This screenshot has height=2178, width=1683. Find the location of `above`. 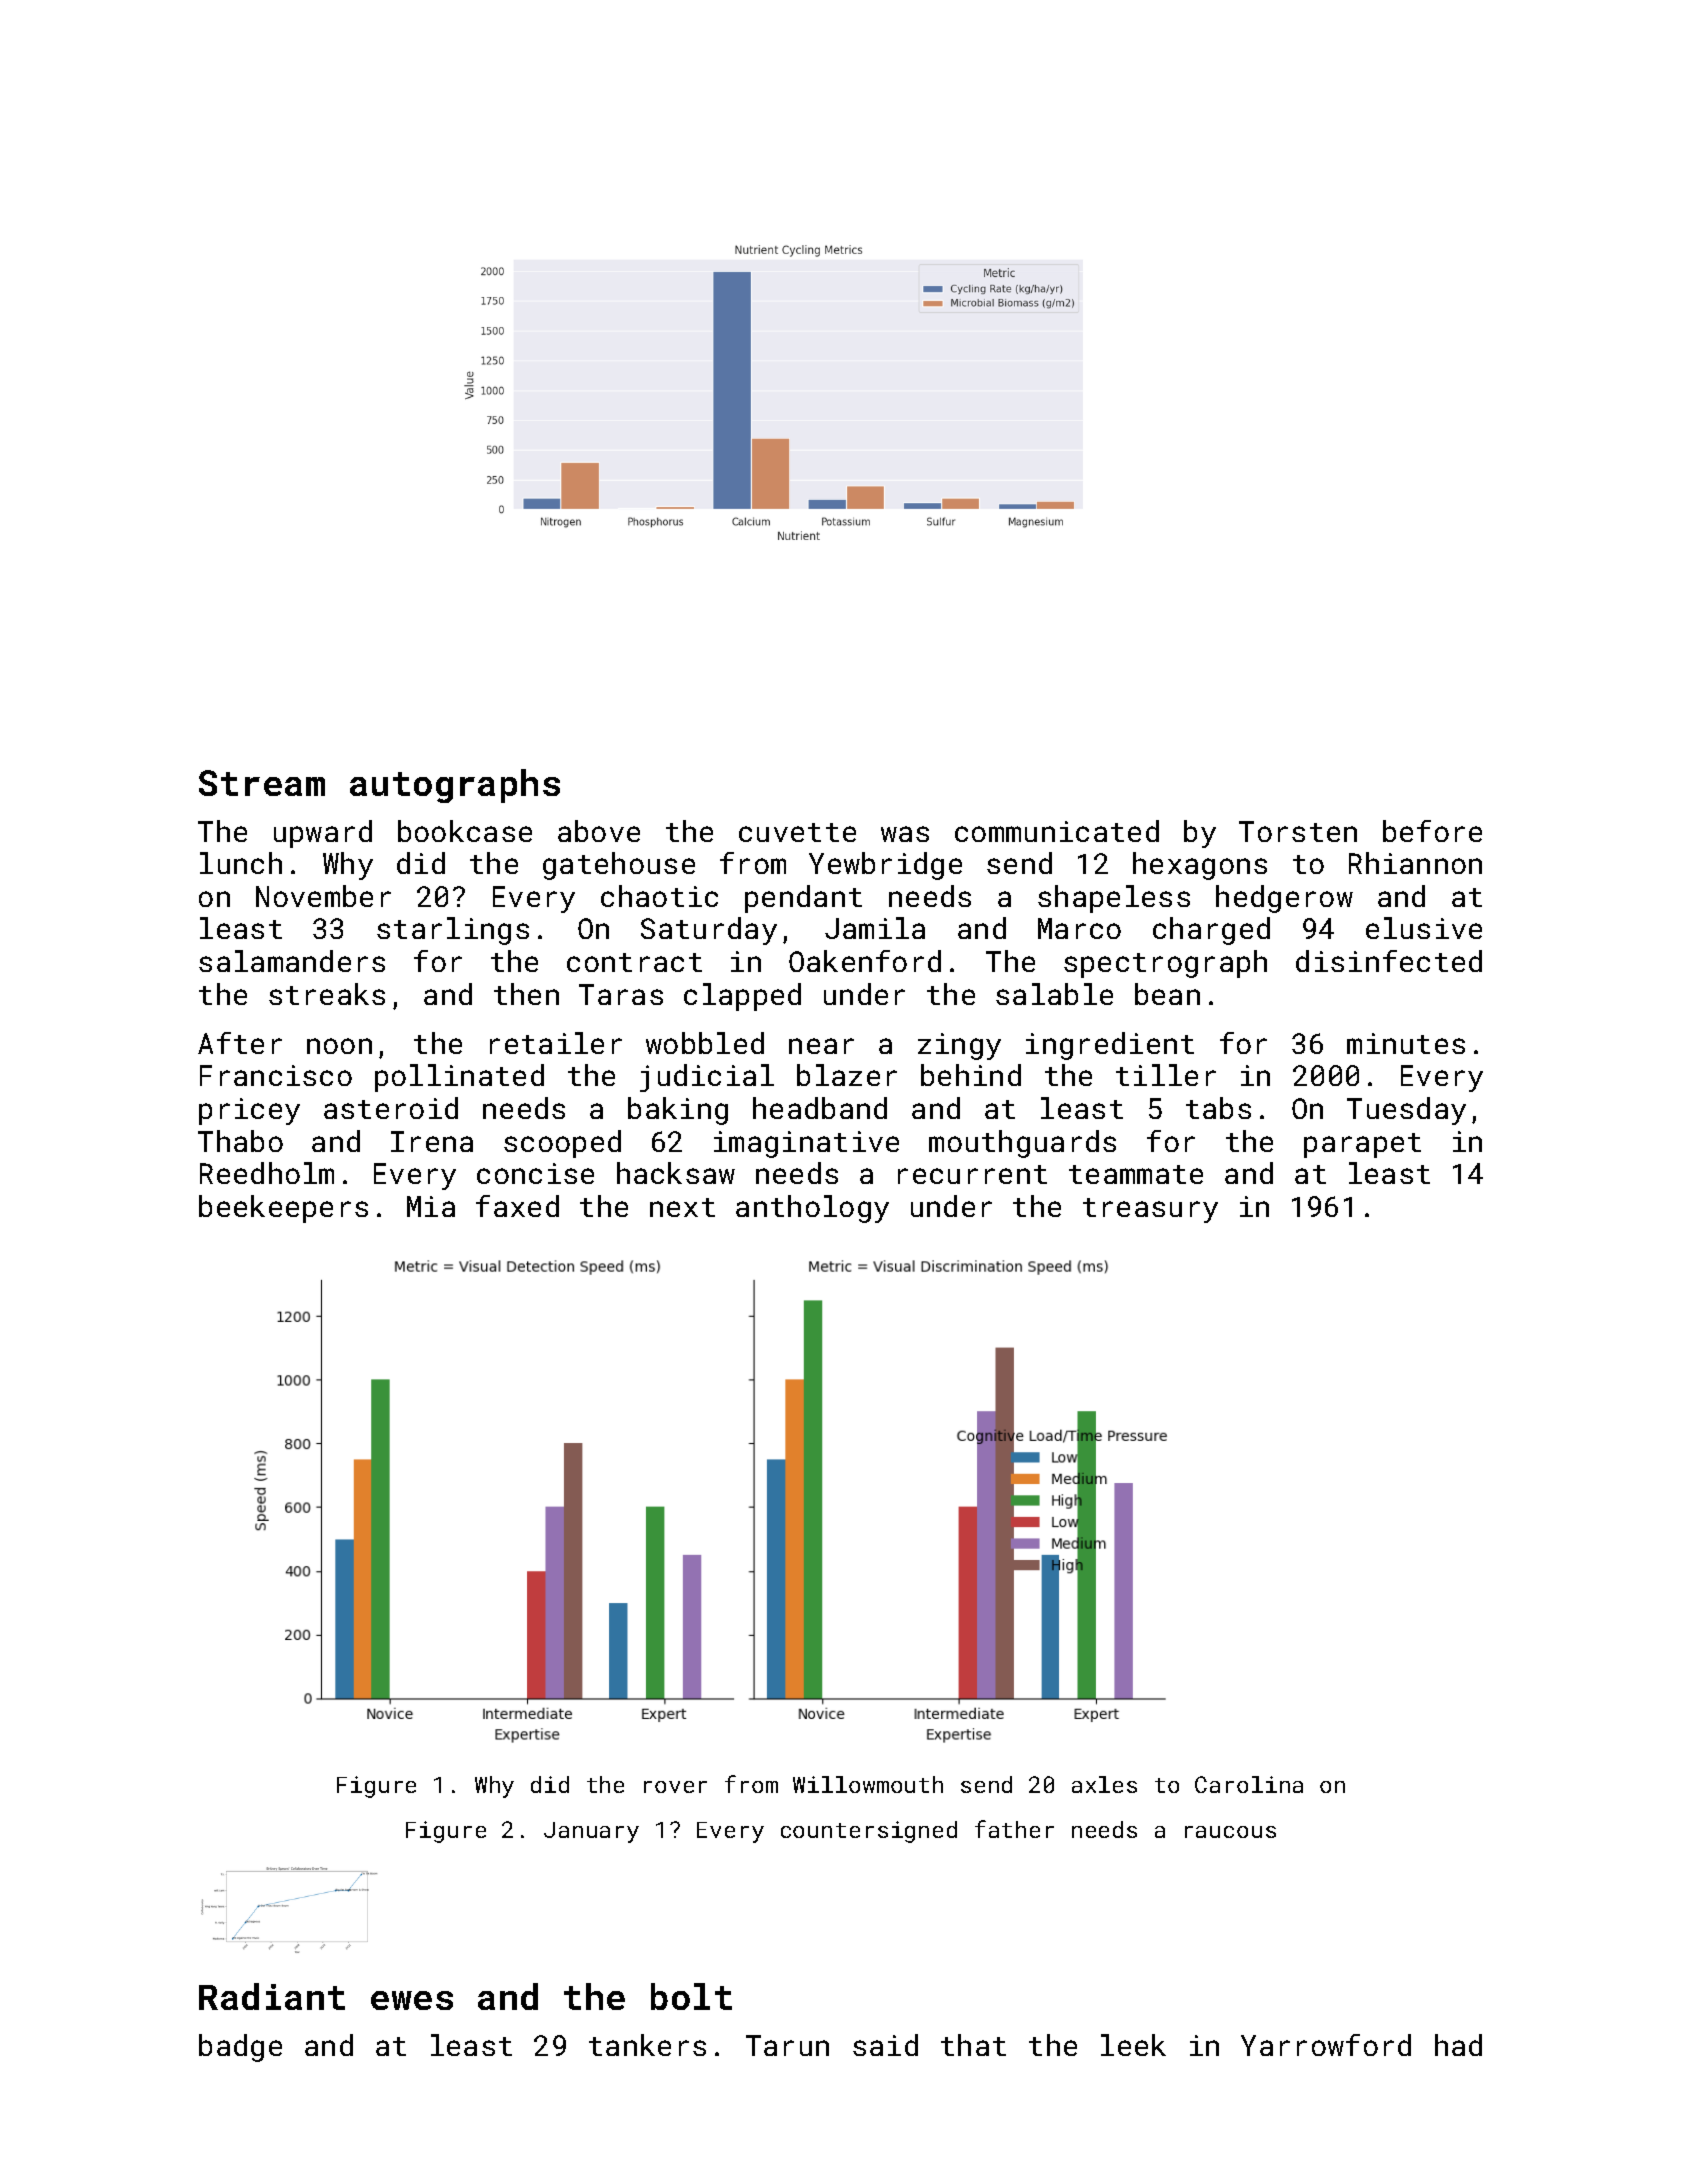

above is located at coordinates (599, 831).
